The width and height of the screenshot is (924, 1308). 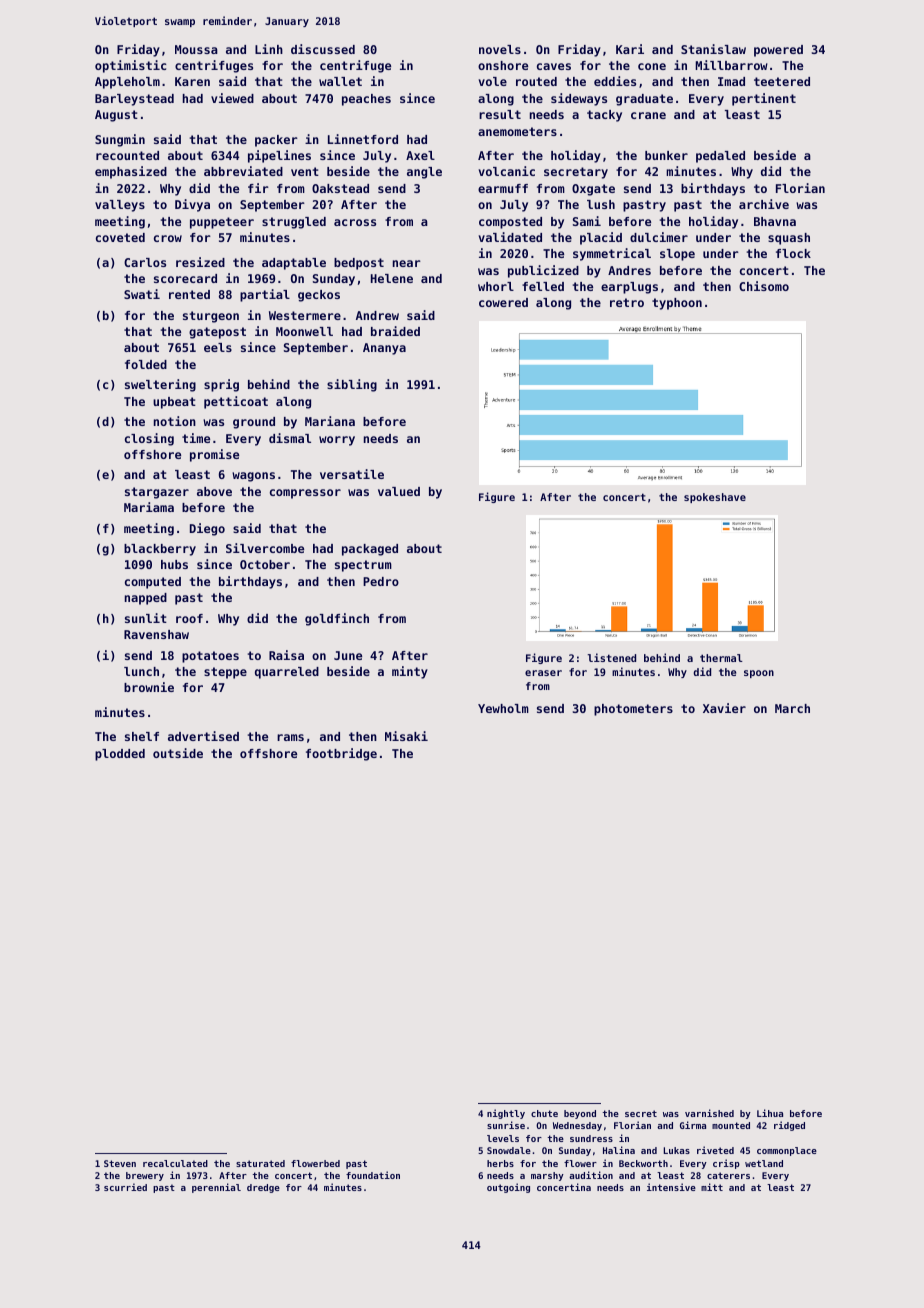 I want to click on across, so click(x=355, y=222).
